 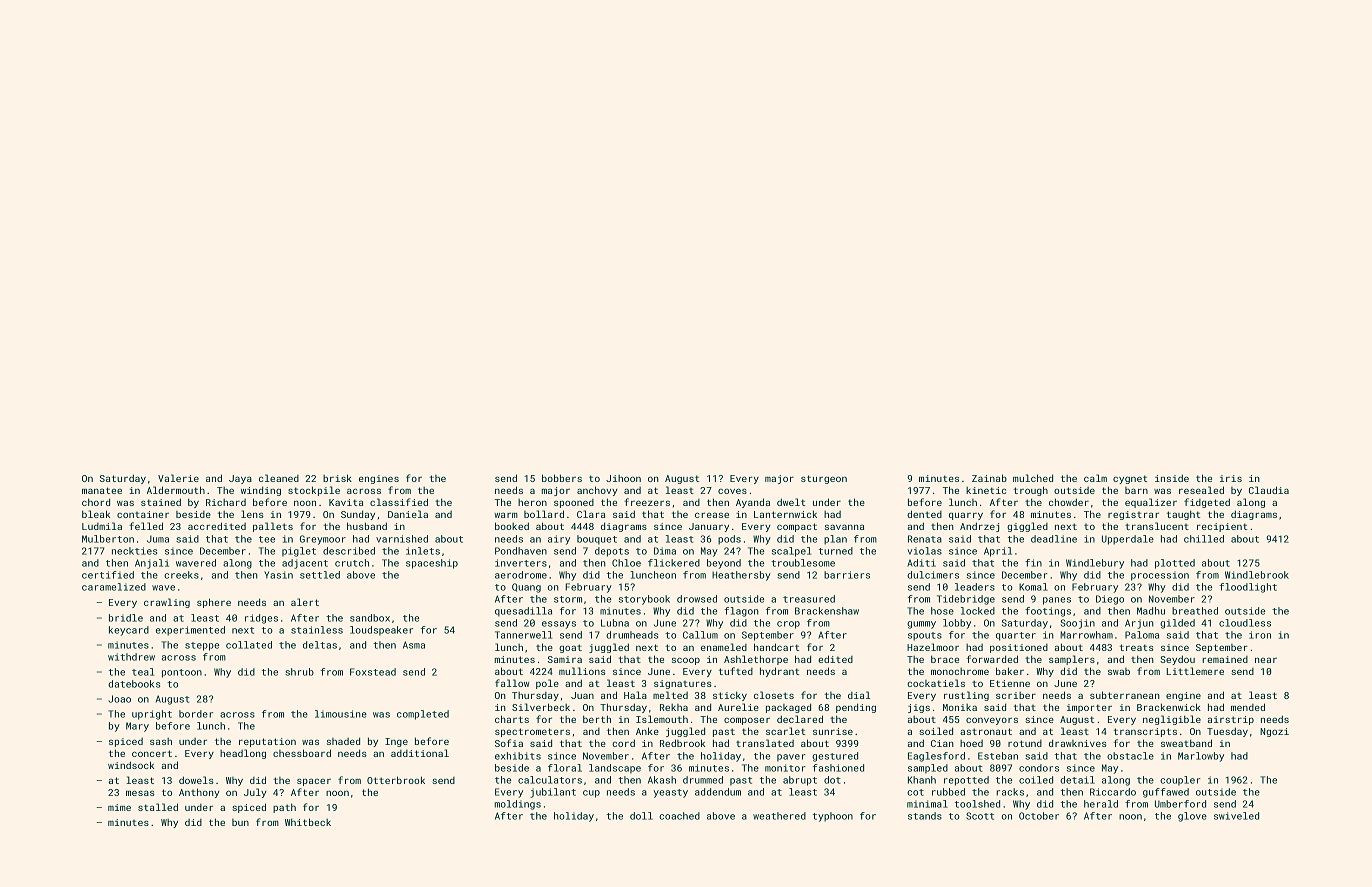 I want to click on baker, so click(x=1010, y=671).
